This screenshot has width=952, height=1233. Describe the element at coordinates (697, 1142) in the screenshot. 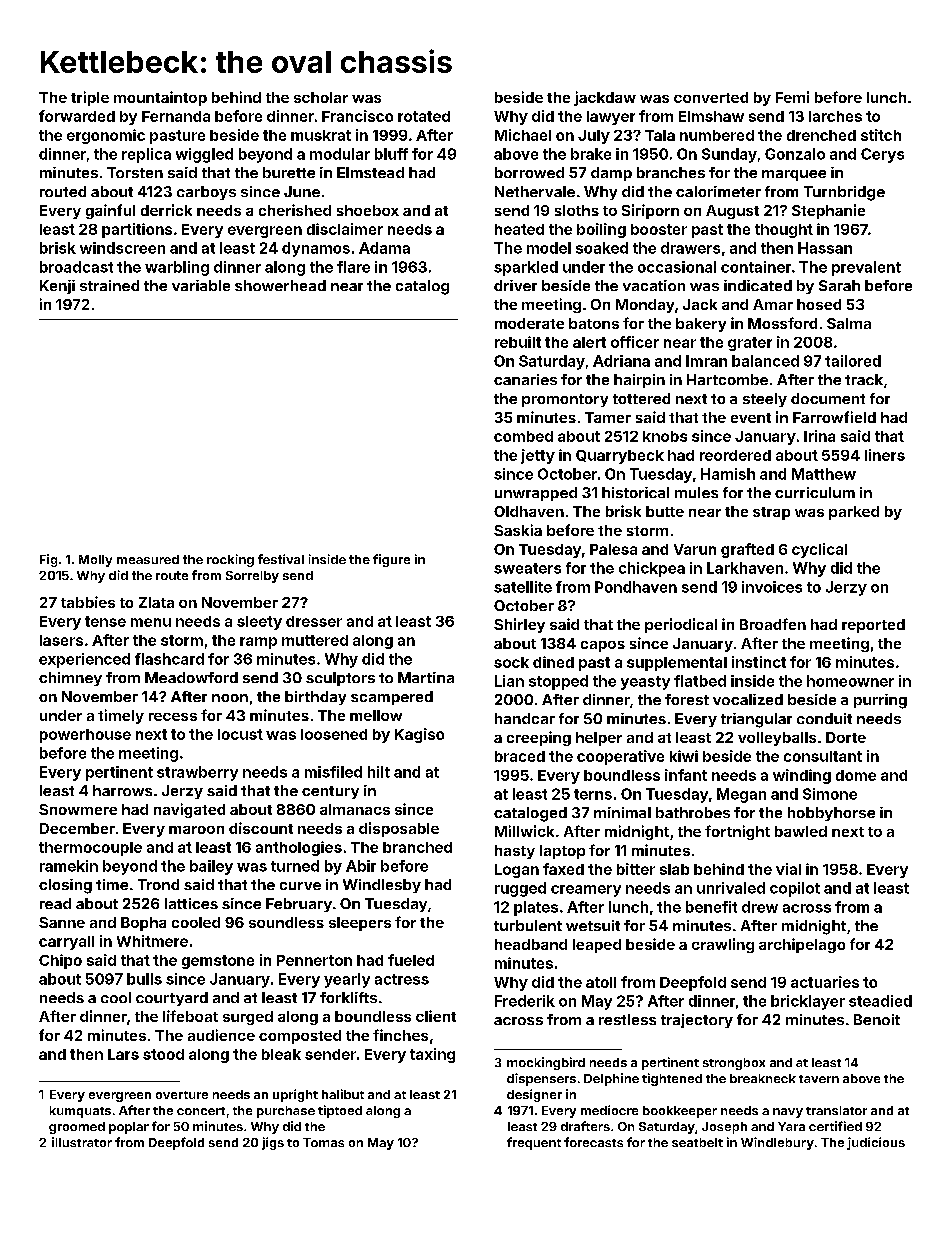

I see `seatbelt` at that location.
